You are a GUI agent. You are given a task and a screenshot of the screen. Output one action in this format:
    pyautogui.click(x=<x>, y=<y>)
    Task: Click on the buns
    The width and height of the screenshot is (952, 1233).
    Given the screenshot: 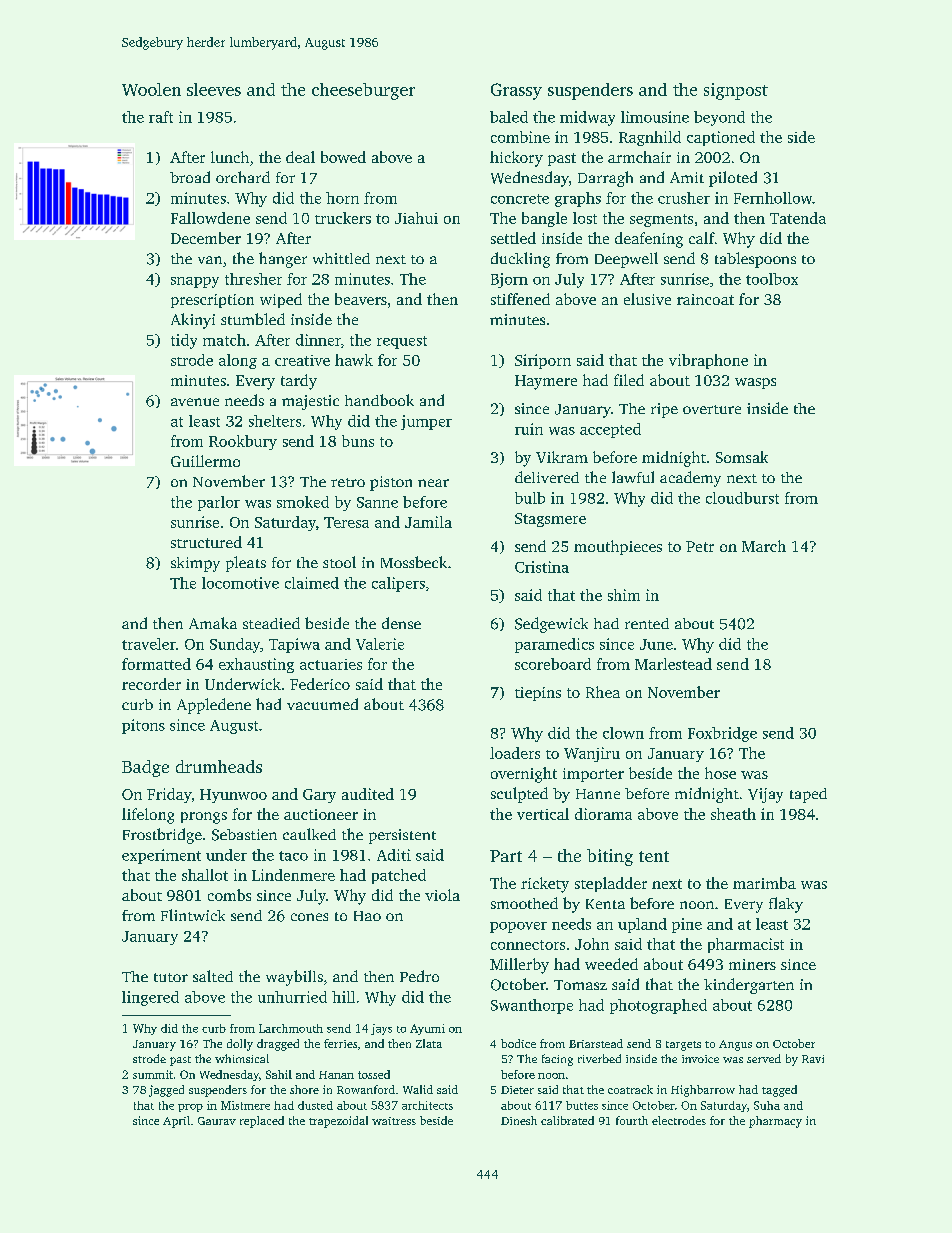 What is the action you would take?
    pyautogui.click(x=358, y=441)
